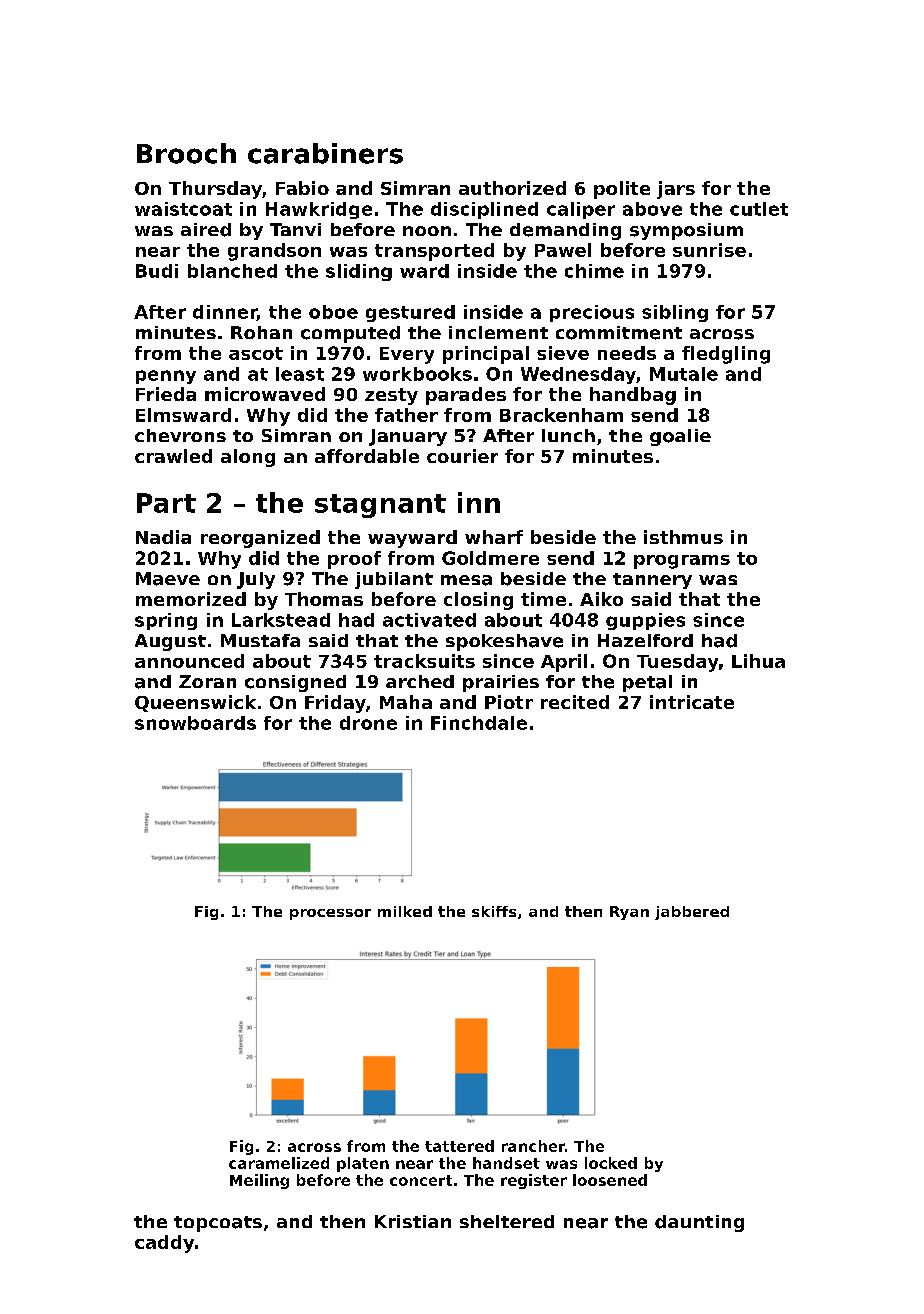  Describe the element at coordinates (758, 661) in the screenshot. I see `Lihua` at that location.
